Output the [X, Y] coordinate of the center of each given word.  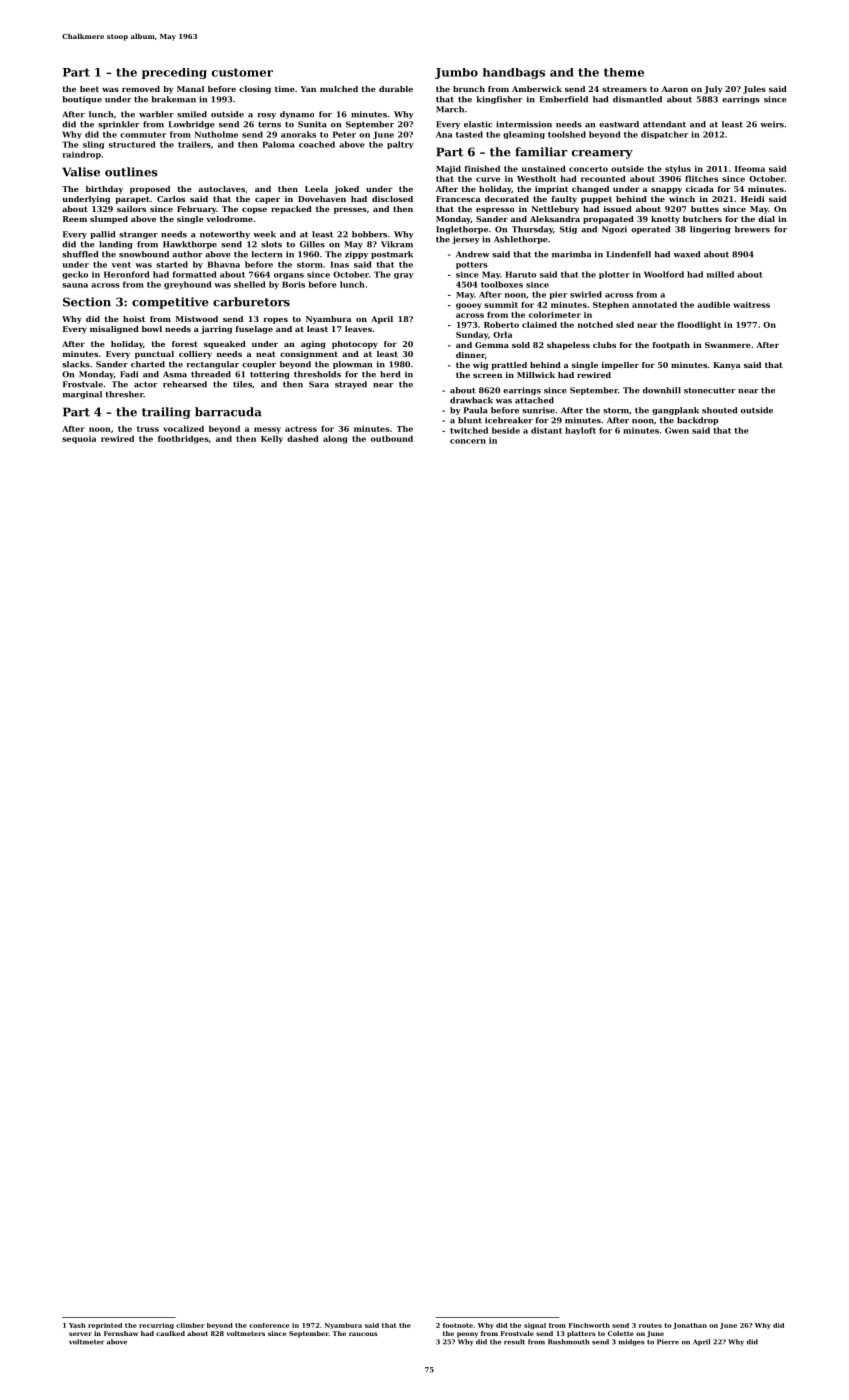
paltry [400, 145]
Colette [621, 1333]
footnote [458, 1325]
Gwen [677, 430]
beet [89, 89]
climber [190, 1325]
